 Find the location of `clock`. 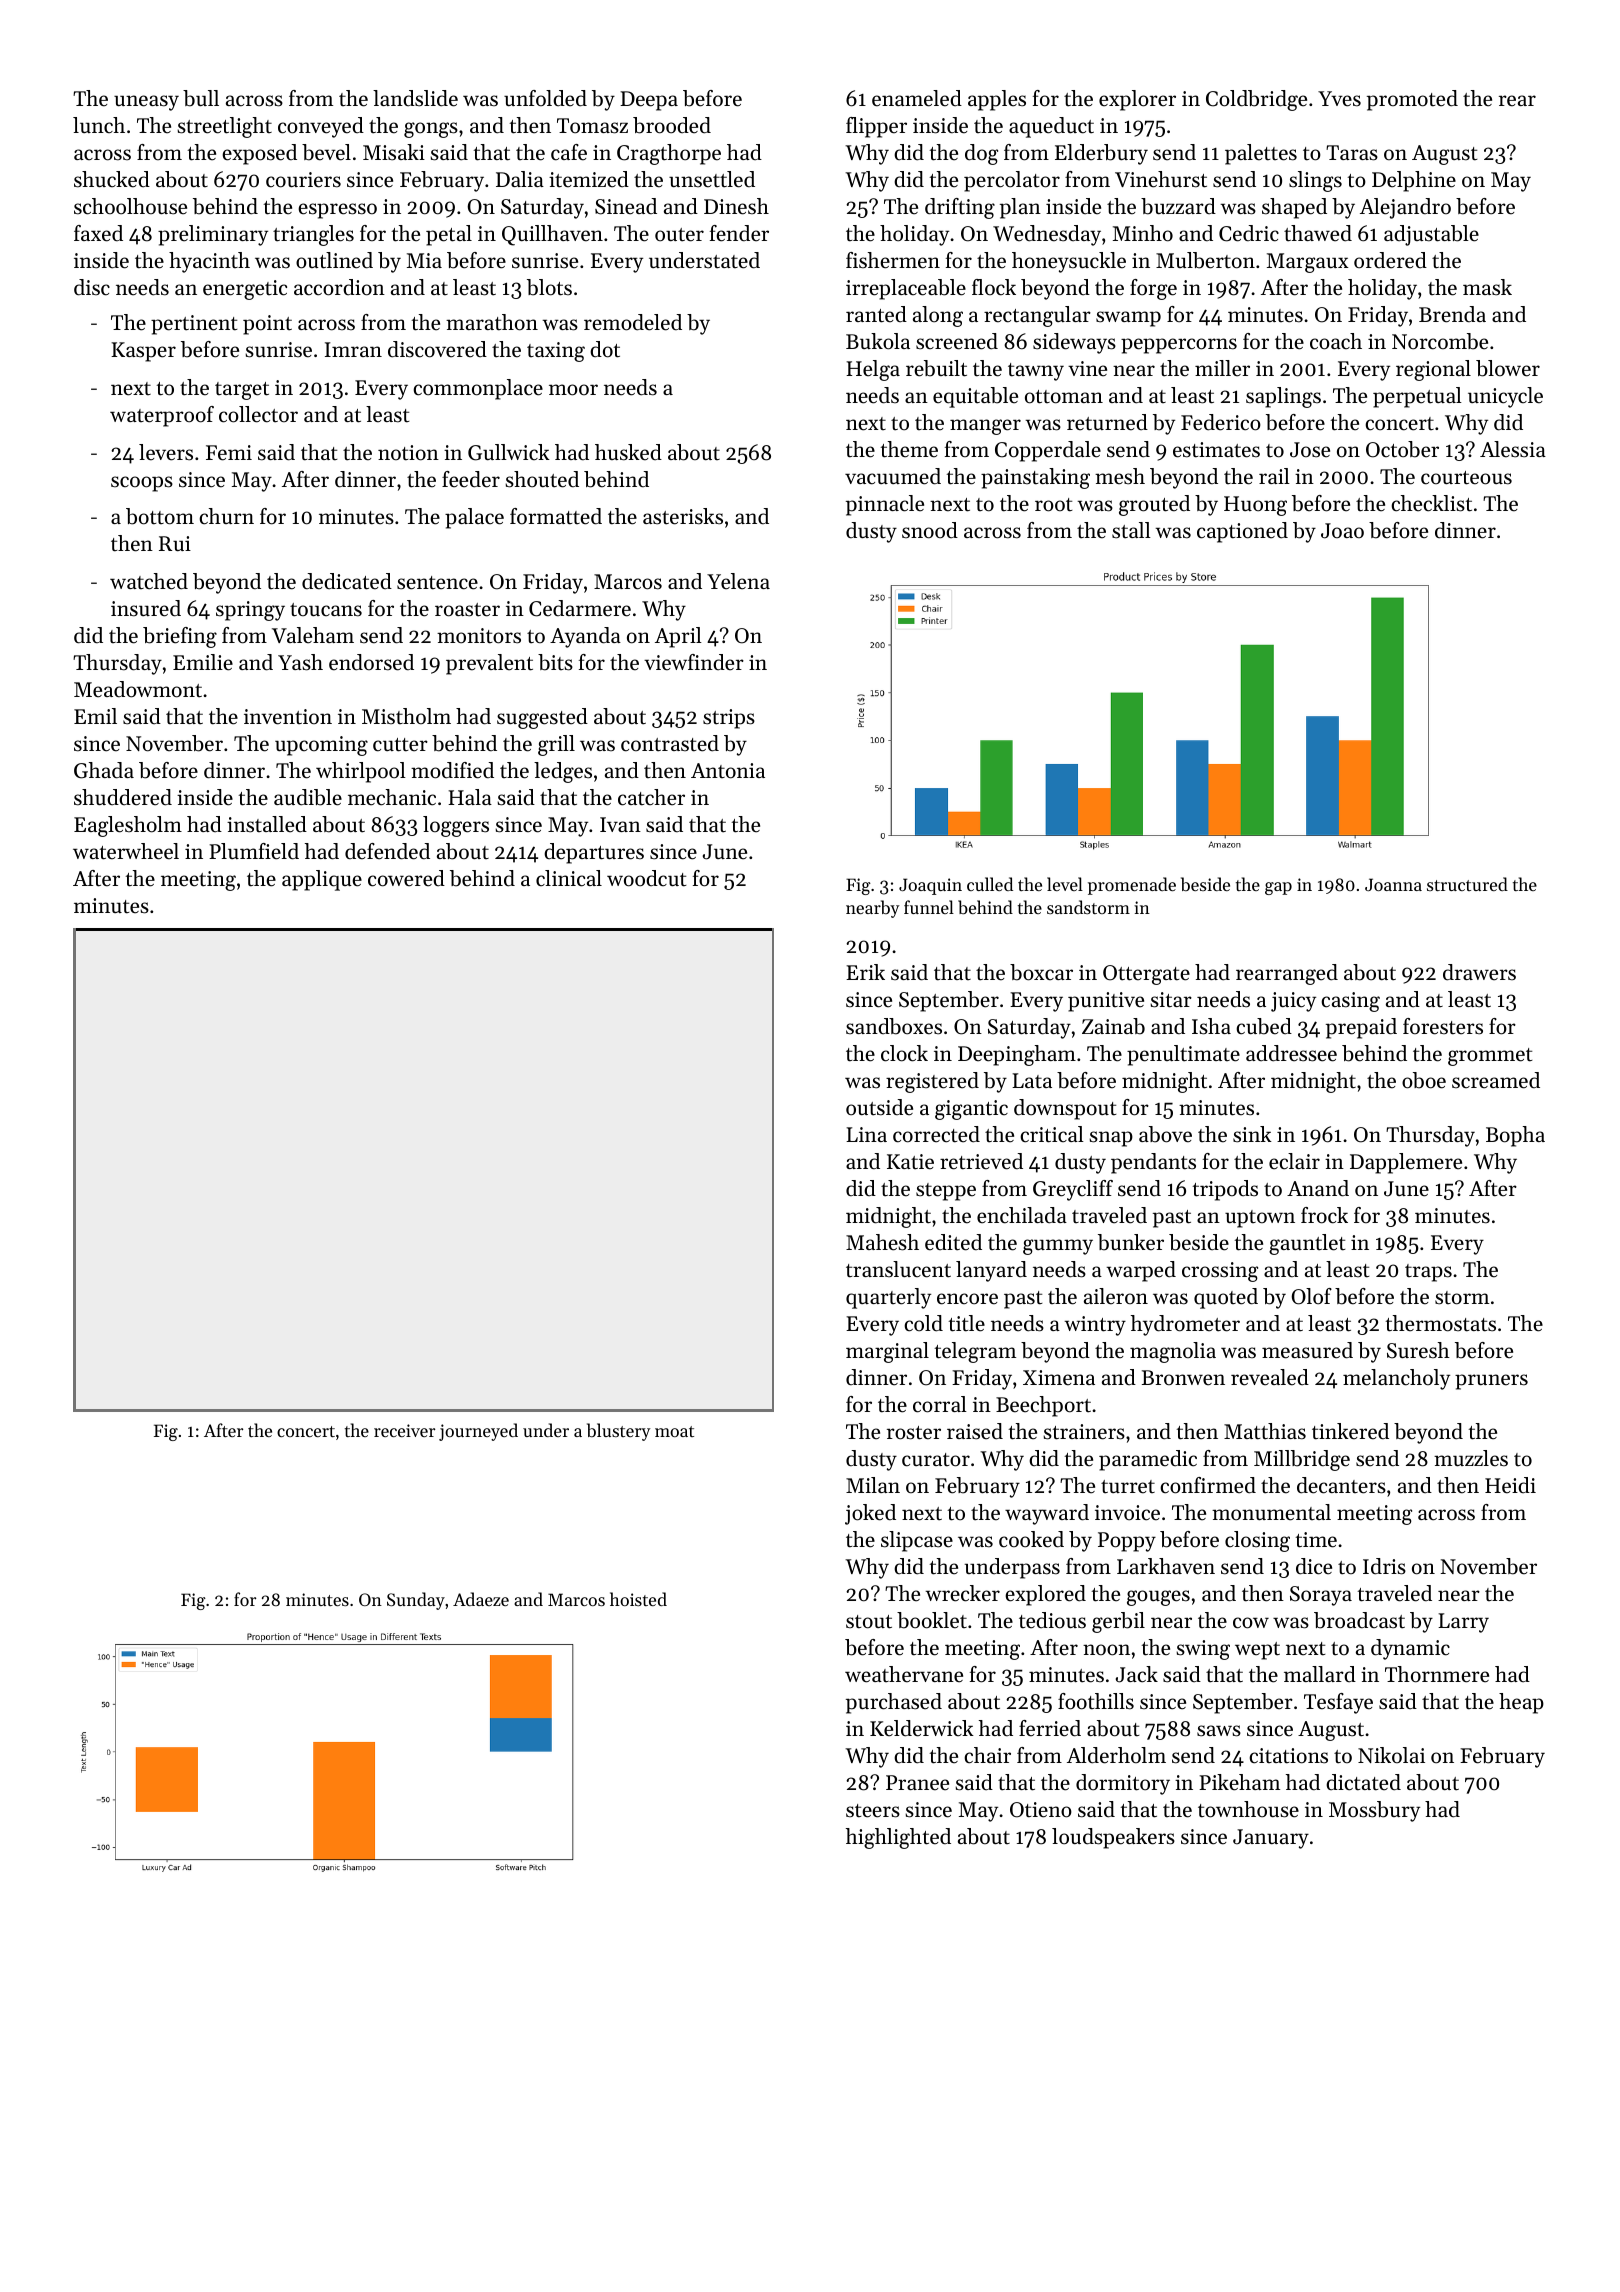

clock is located at coordinates (904, 1053).
